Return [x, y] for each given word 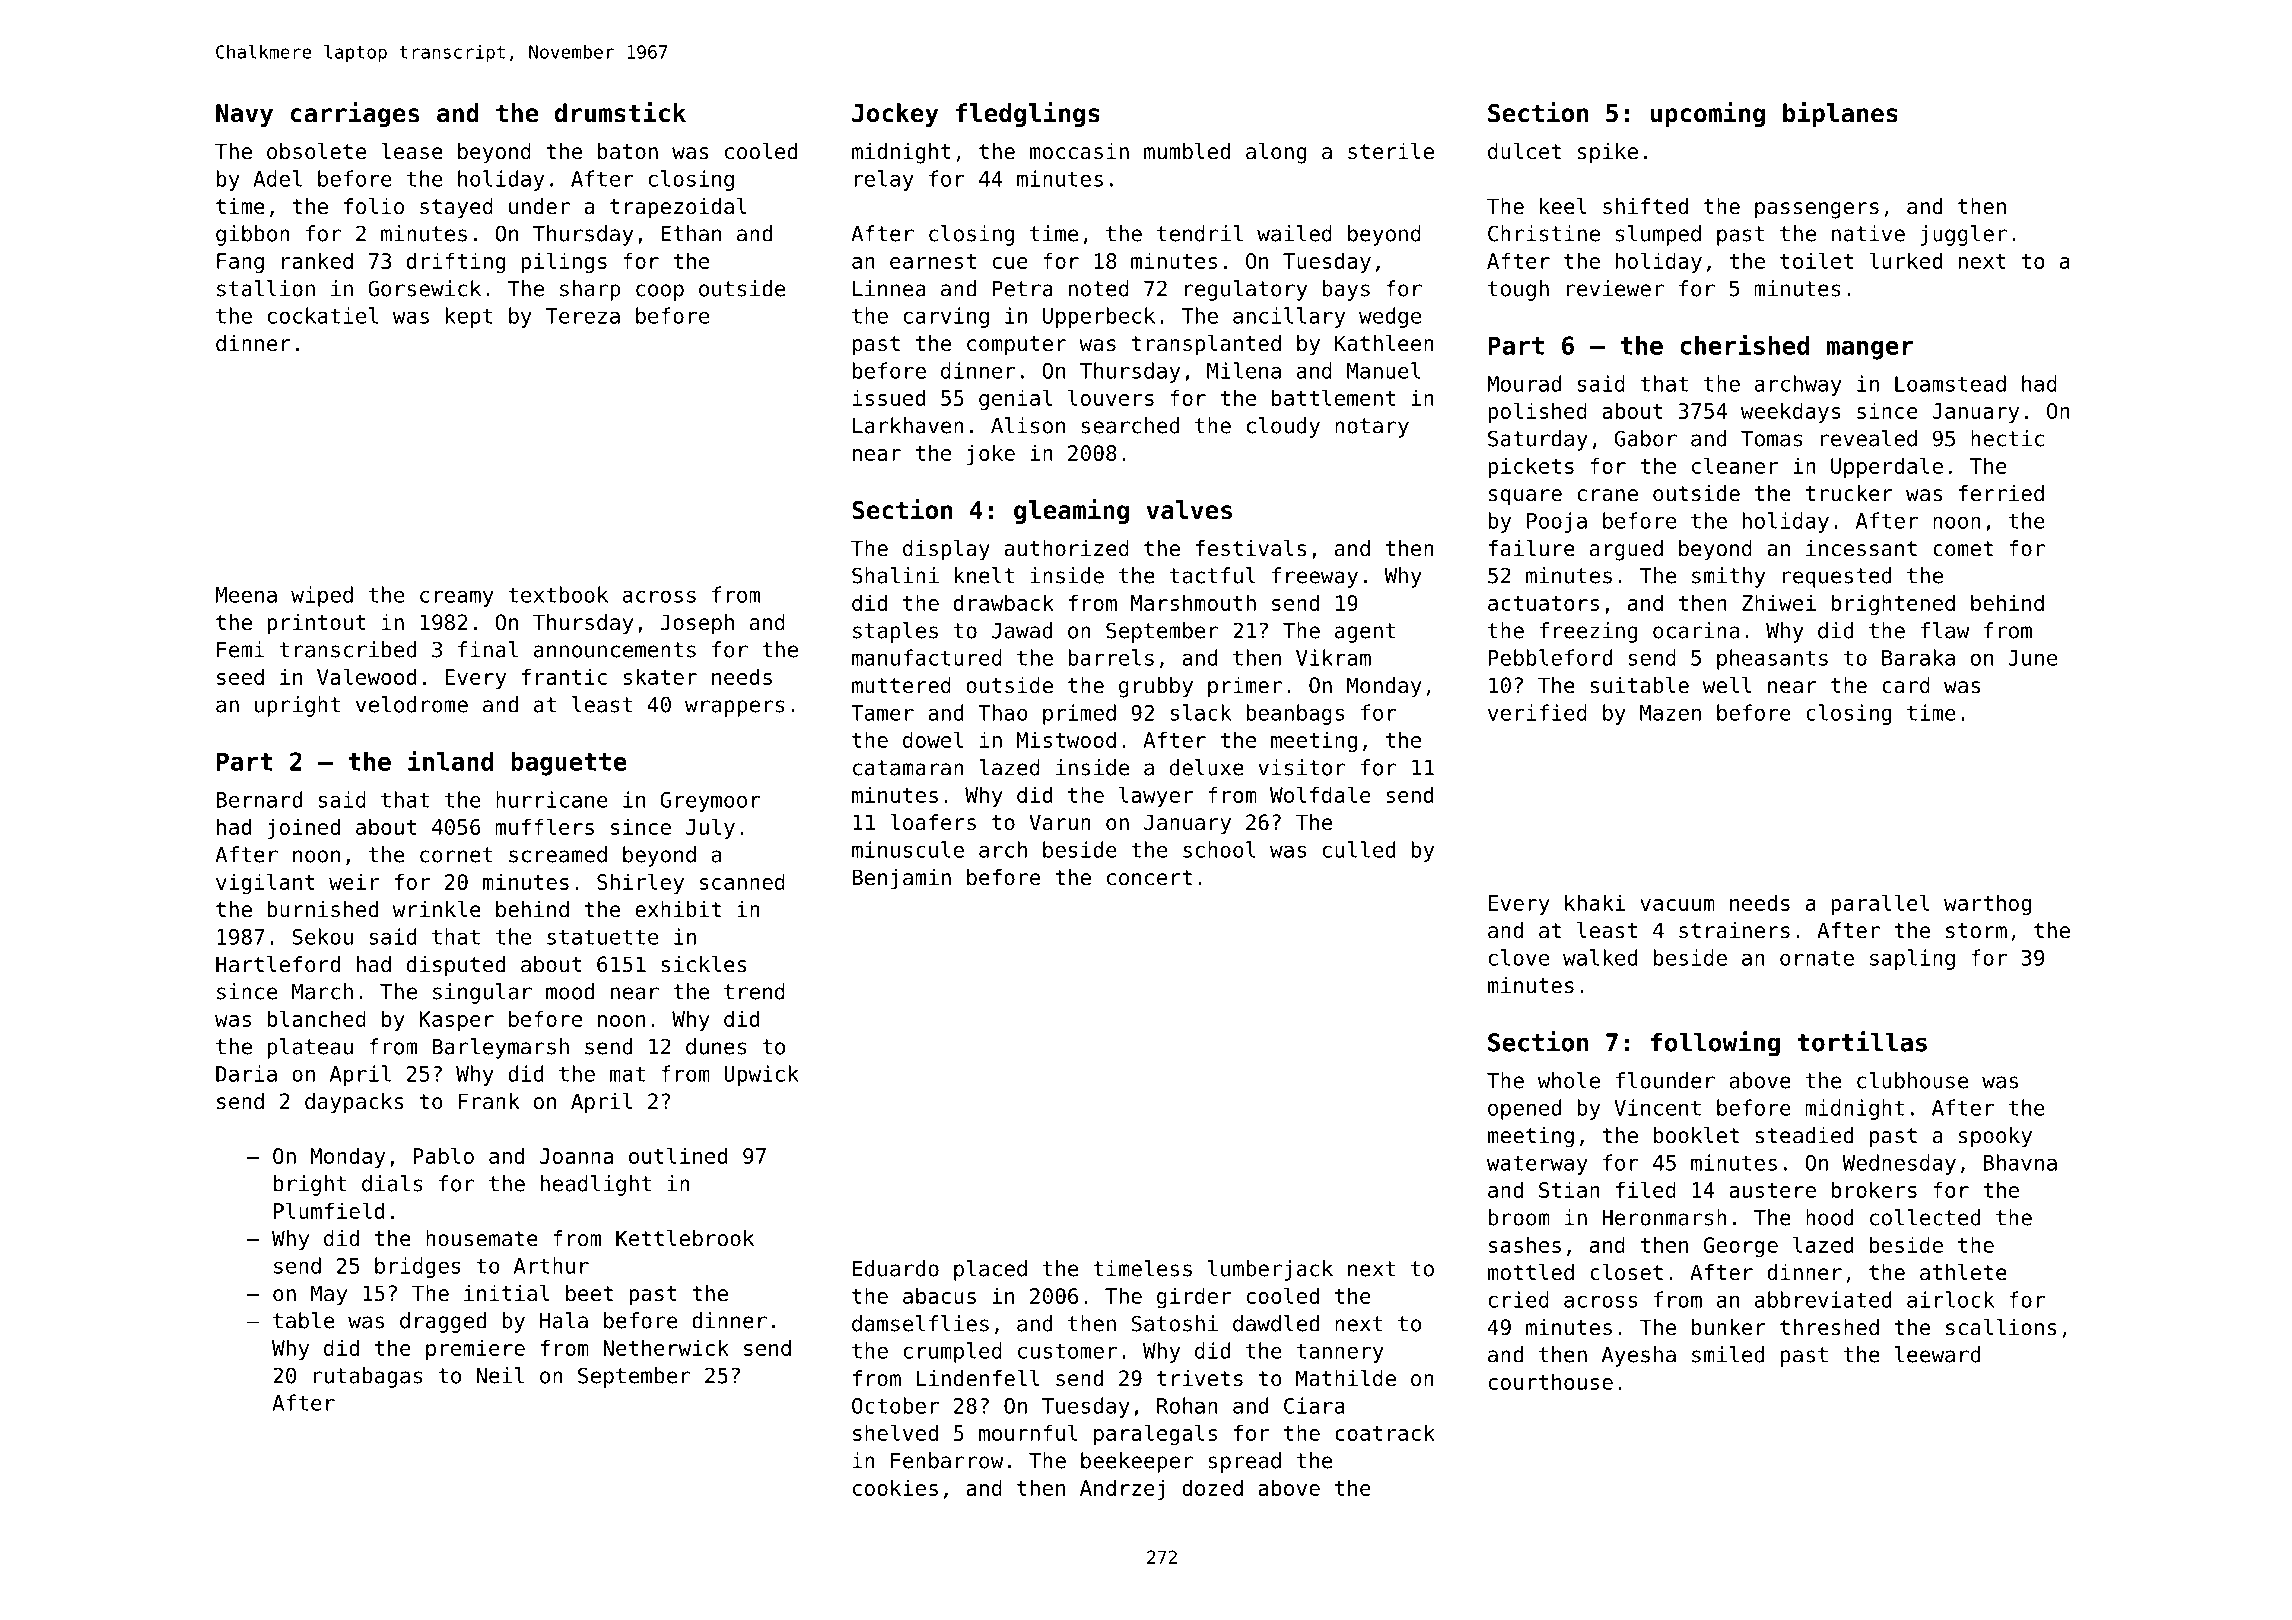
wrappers [735, 708]
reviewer [1615, 288]
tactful [1213, 575]
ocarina [1696, 630]
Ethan [691, 233]
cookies [895, 1487]
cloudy [1283, 427]
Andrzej [1122, 1489]
